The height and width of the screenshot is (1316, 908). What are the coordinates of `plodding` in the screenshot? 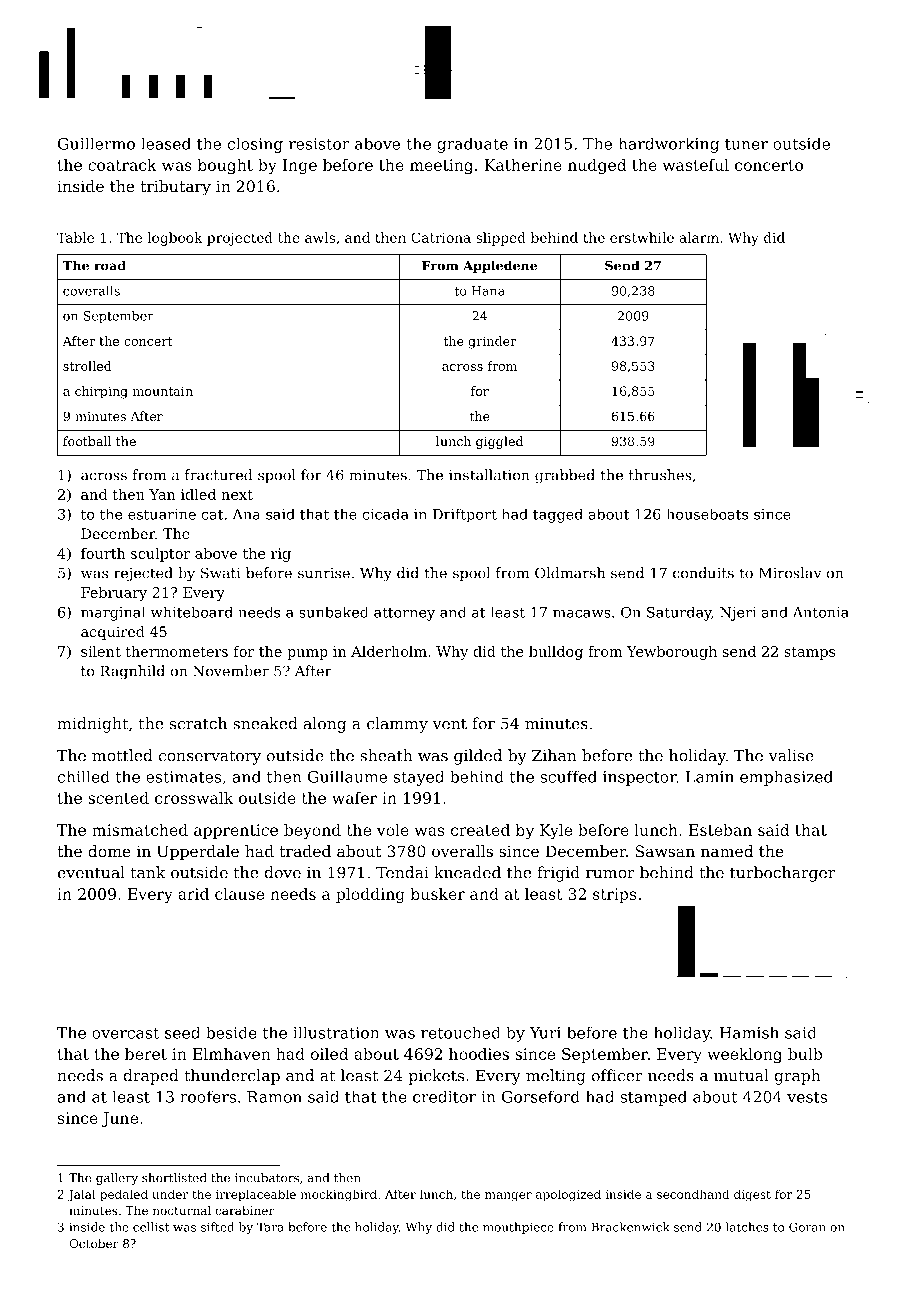 It's located at (370, 895).
